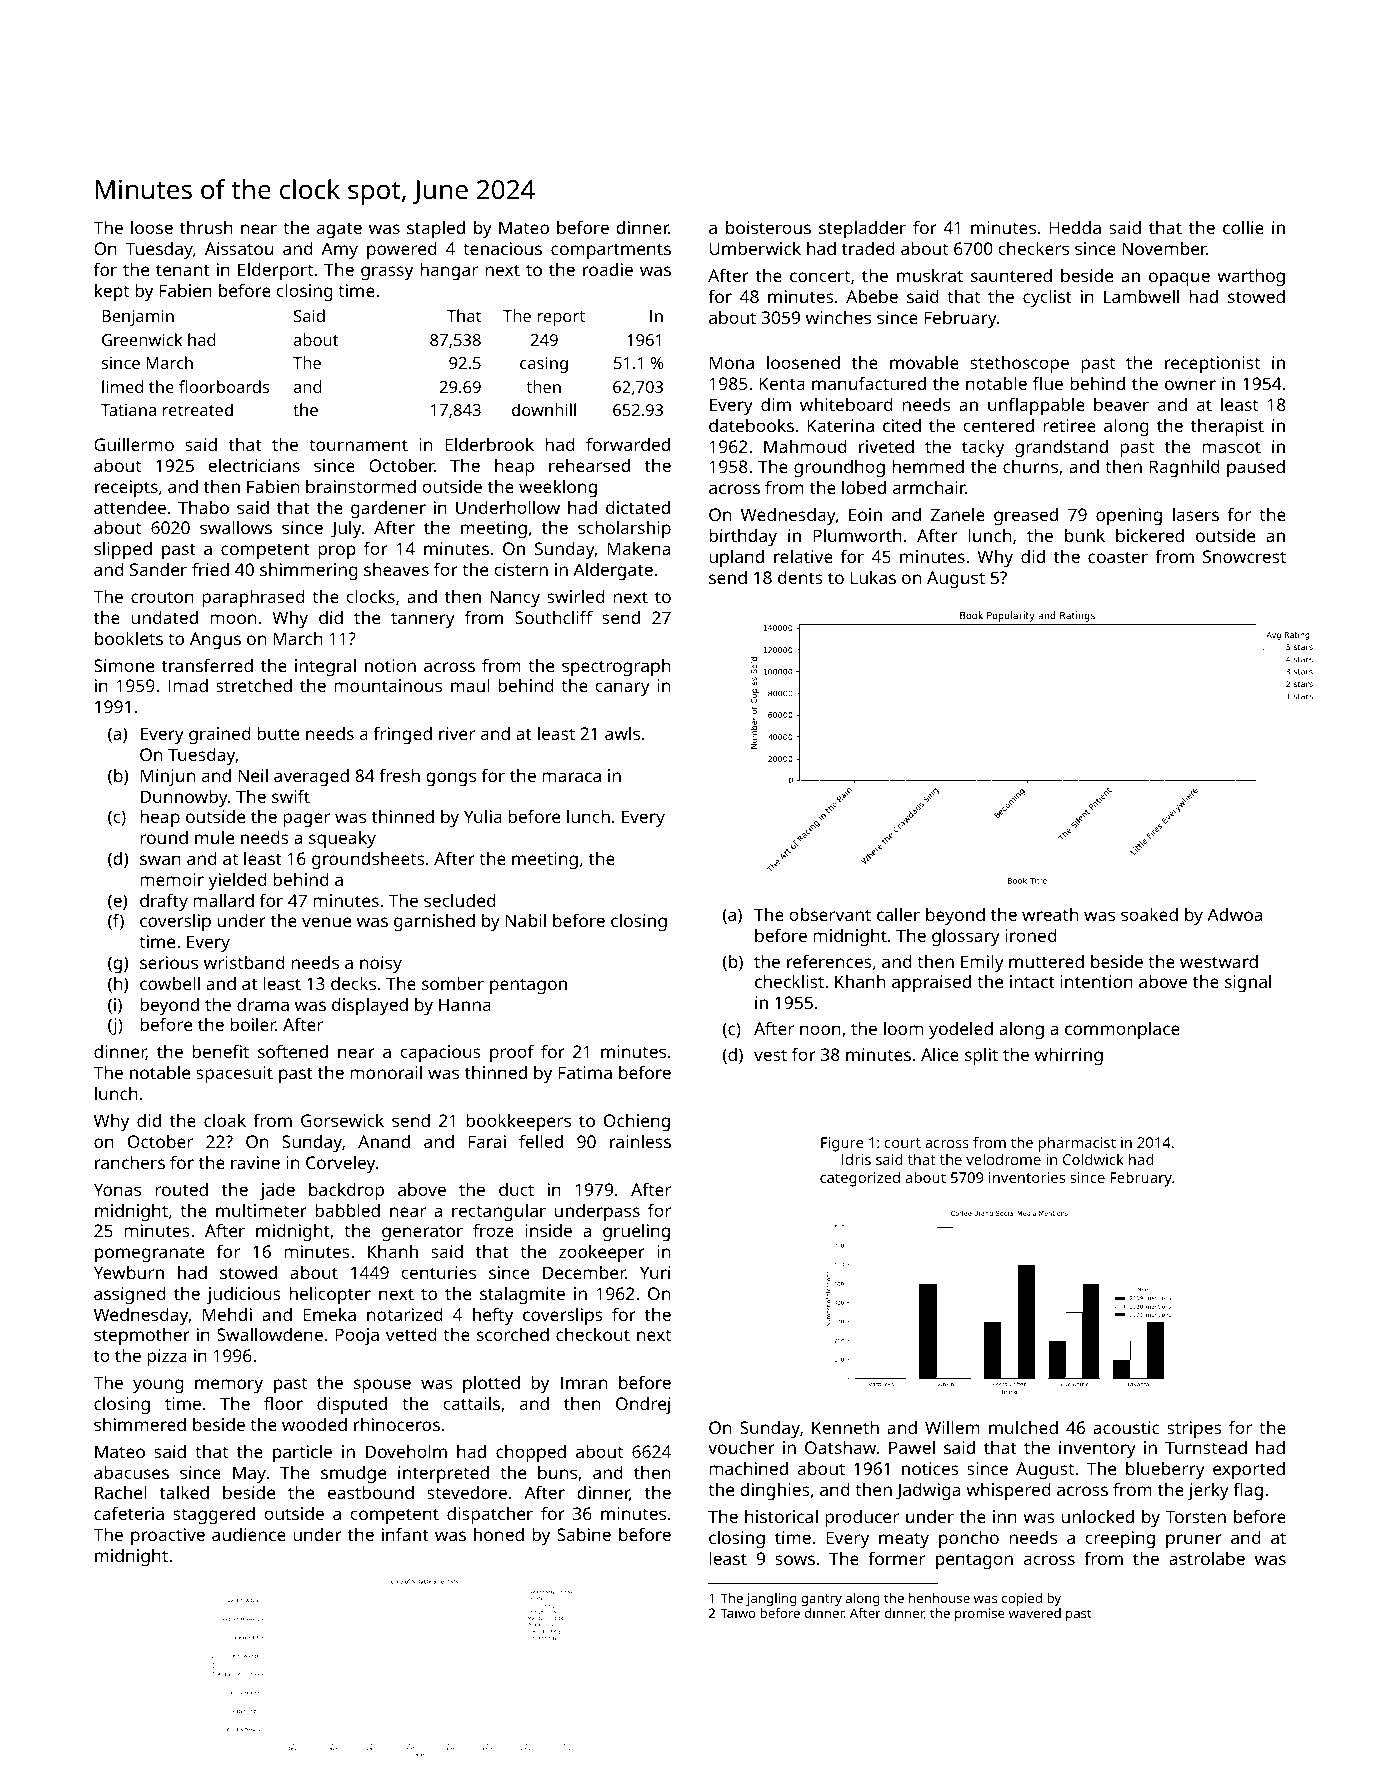  What do you see at coordinates (436, 229) in the screenshot?
I see `stapled` at bounding box center [436, 229].
